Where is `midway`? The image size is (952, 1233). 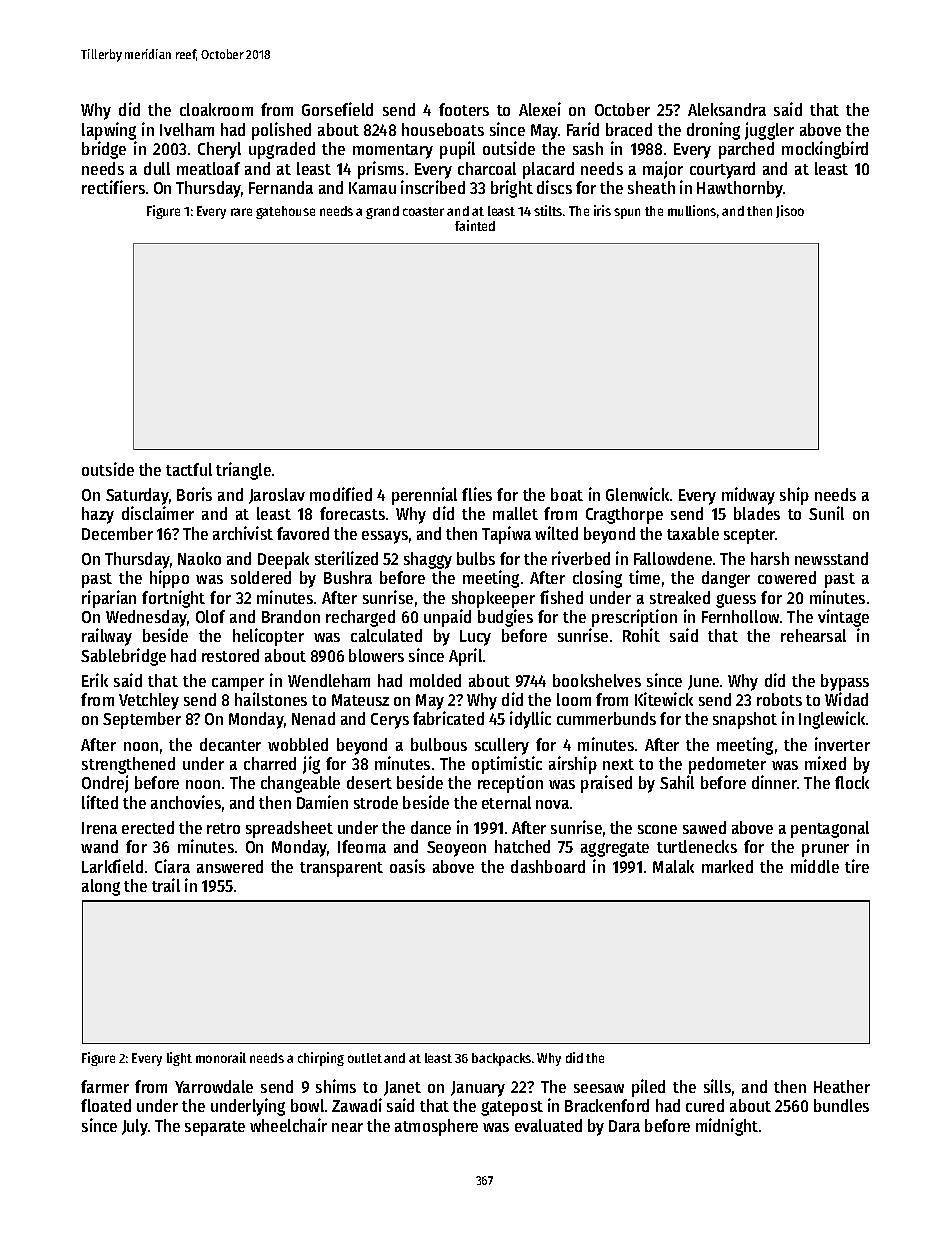 midway is located at coordinates (748, 496).
